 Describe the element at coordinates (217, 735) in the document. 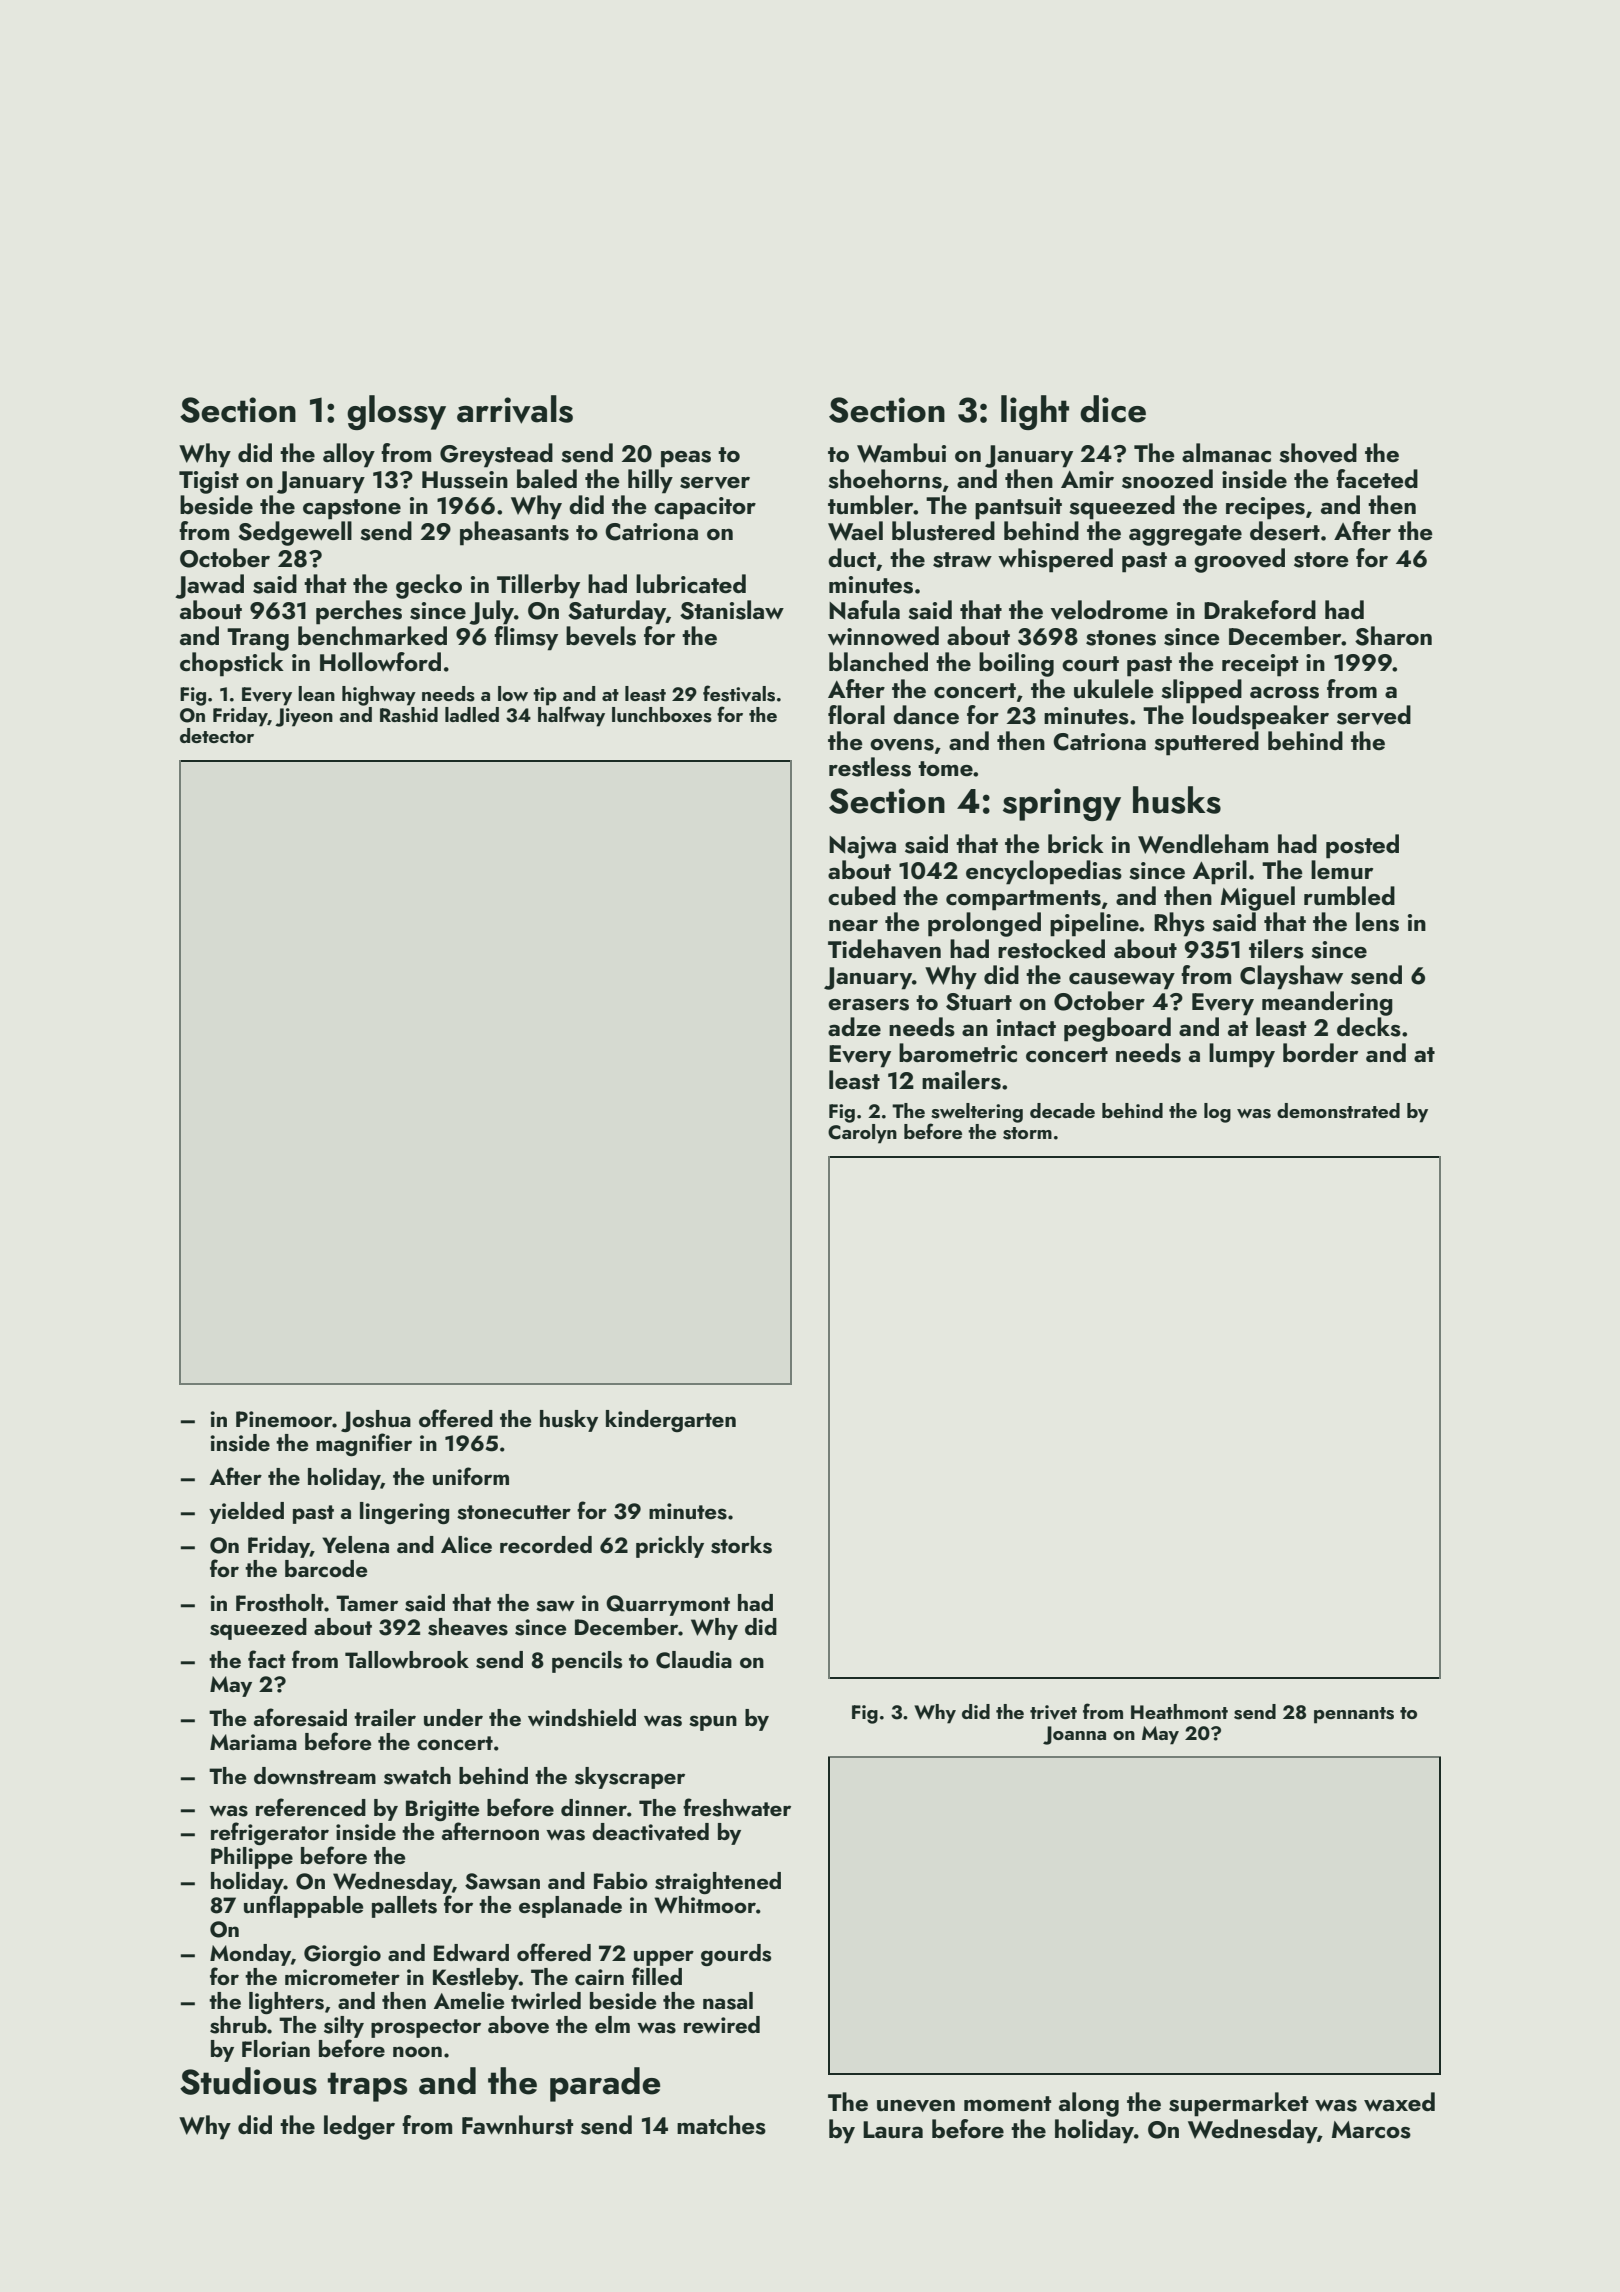

I see `detector` at that location.
